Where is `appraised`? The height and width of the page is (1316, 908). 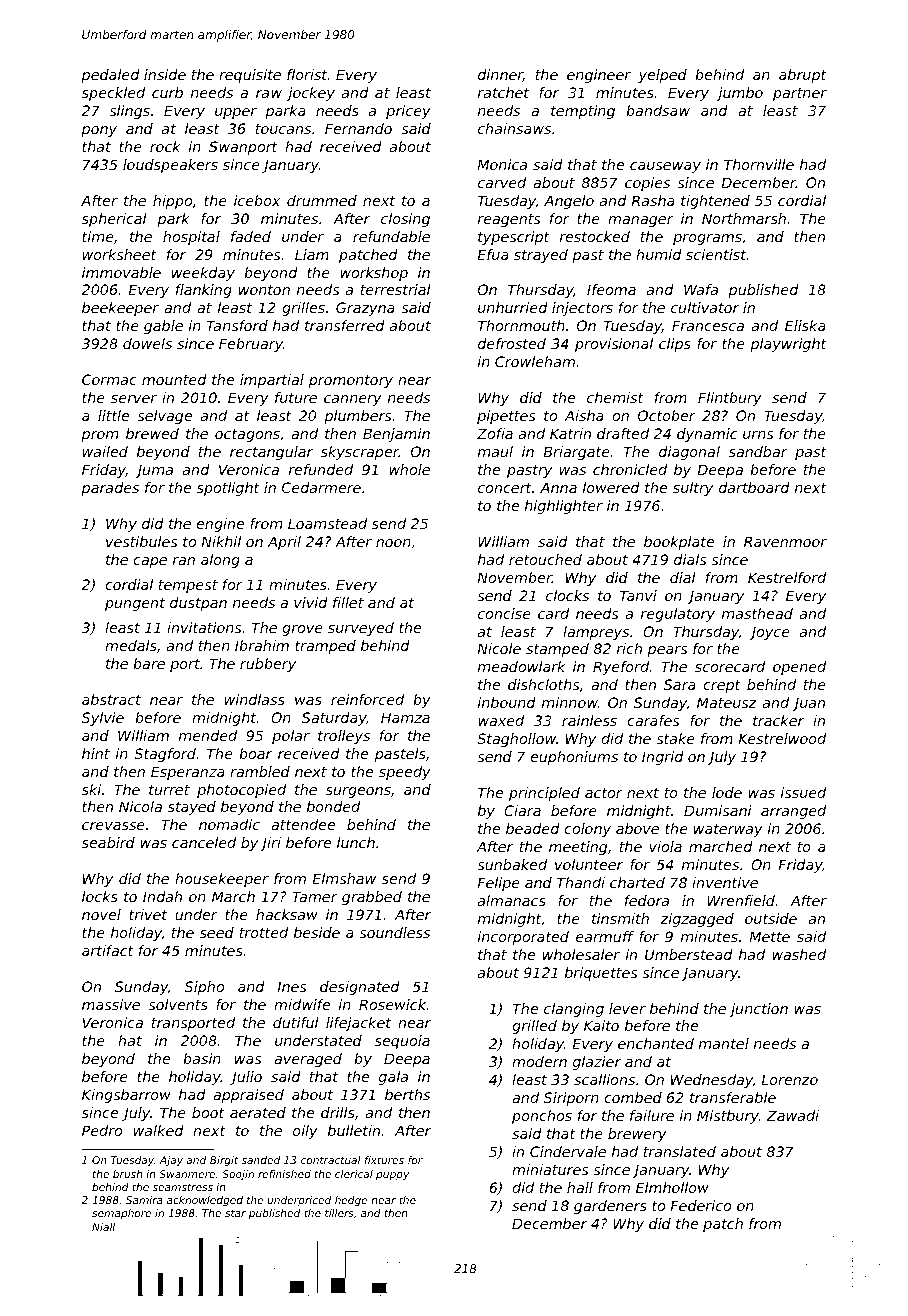 appraised is located at coordinates (248, 1096).
